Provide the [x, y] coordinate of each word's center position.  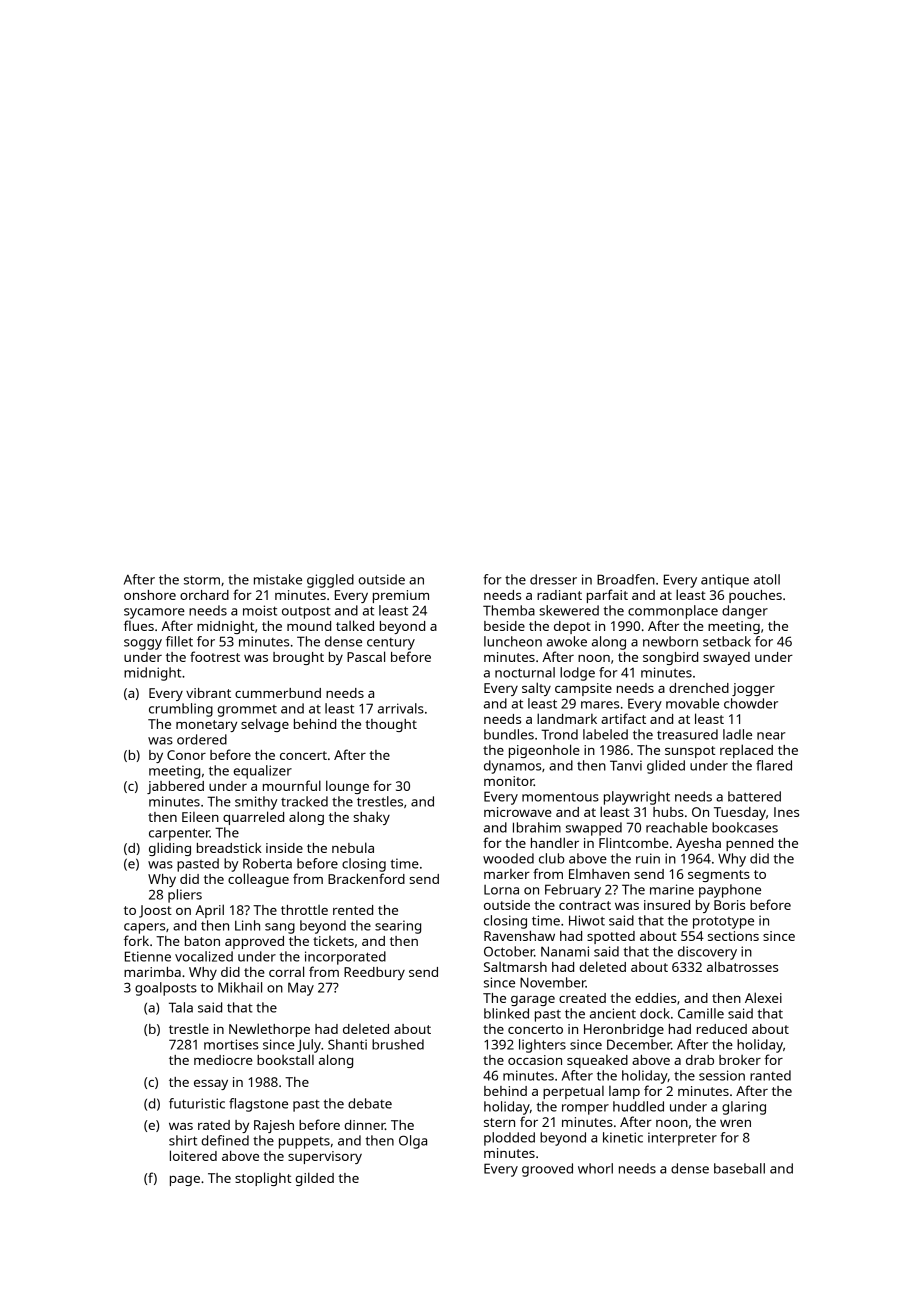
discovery [707, 953]
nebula [353, 847]
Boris [729, 905]
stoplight [263, 1179]
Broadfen [626, 579]
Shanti [347, 1044]
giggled [330, 581]
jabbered [175, 787]
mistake [278, 579]
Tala [181, 1007]
